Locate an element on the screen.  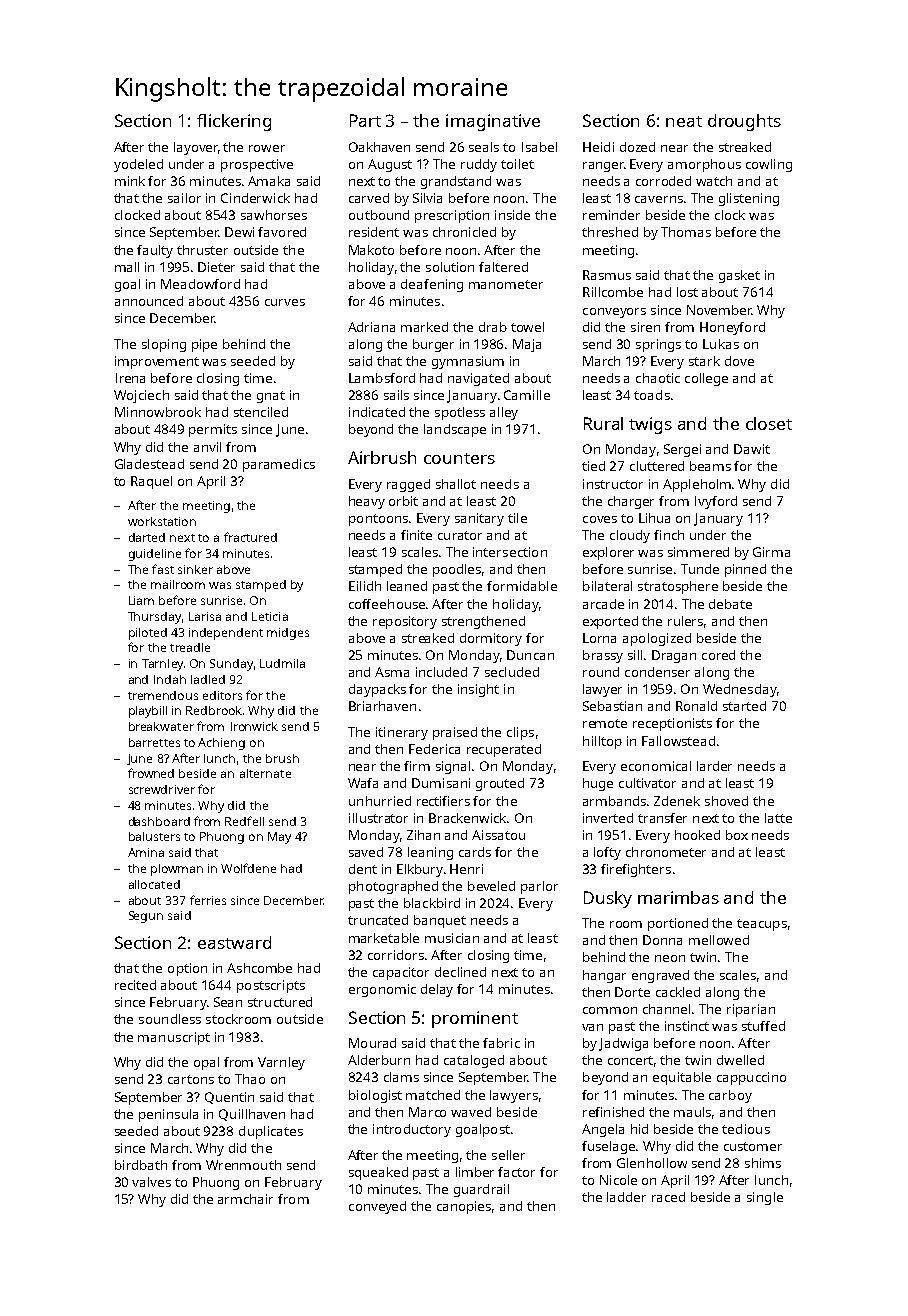
hangar is located at coordinates (604, 976).
